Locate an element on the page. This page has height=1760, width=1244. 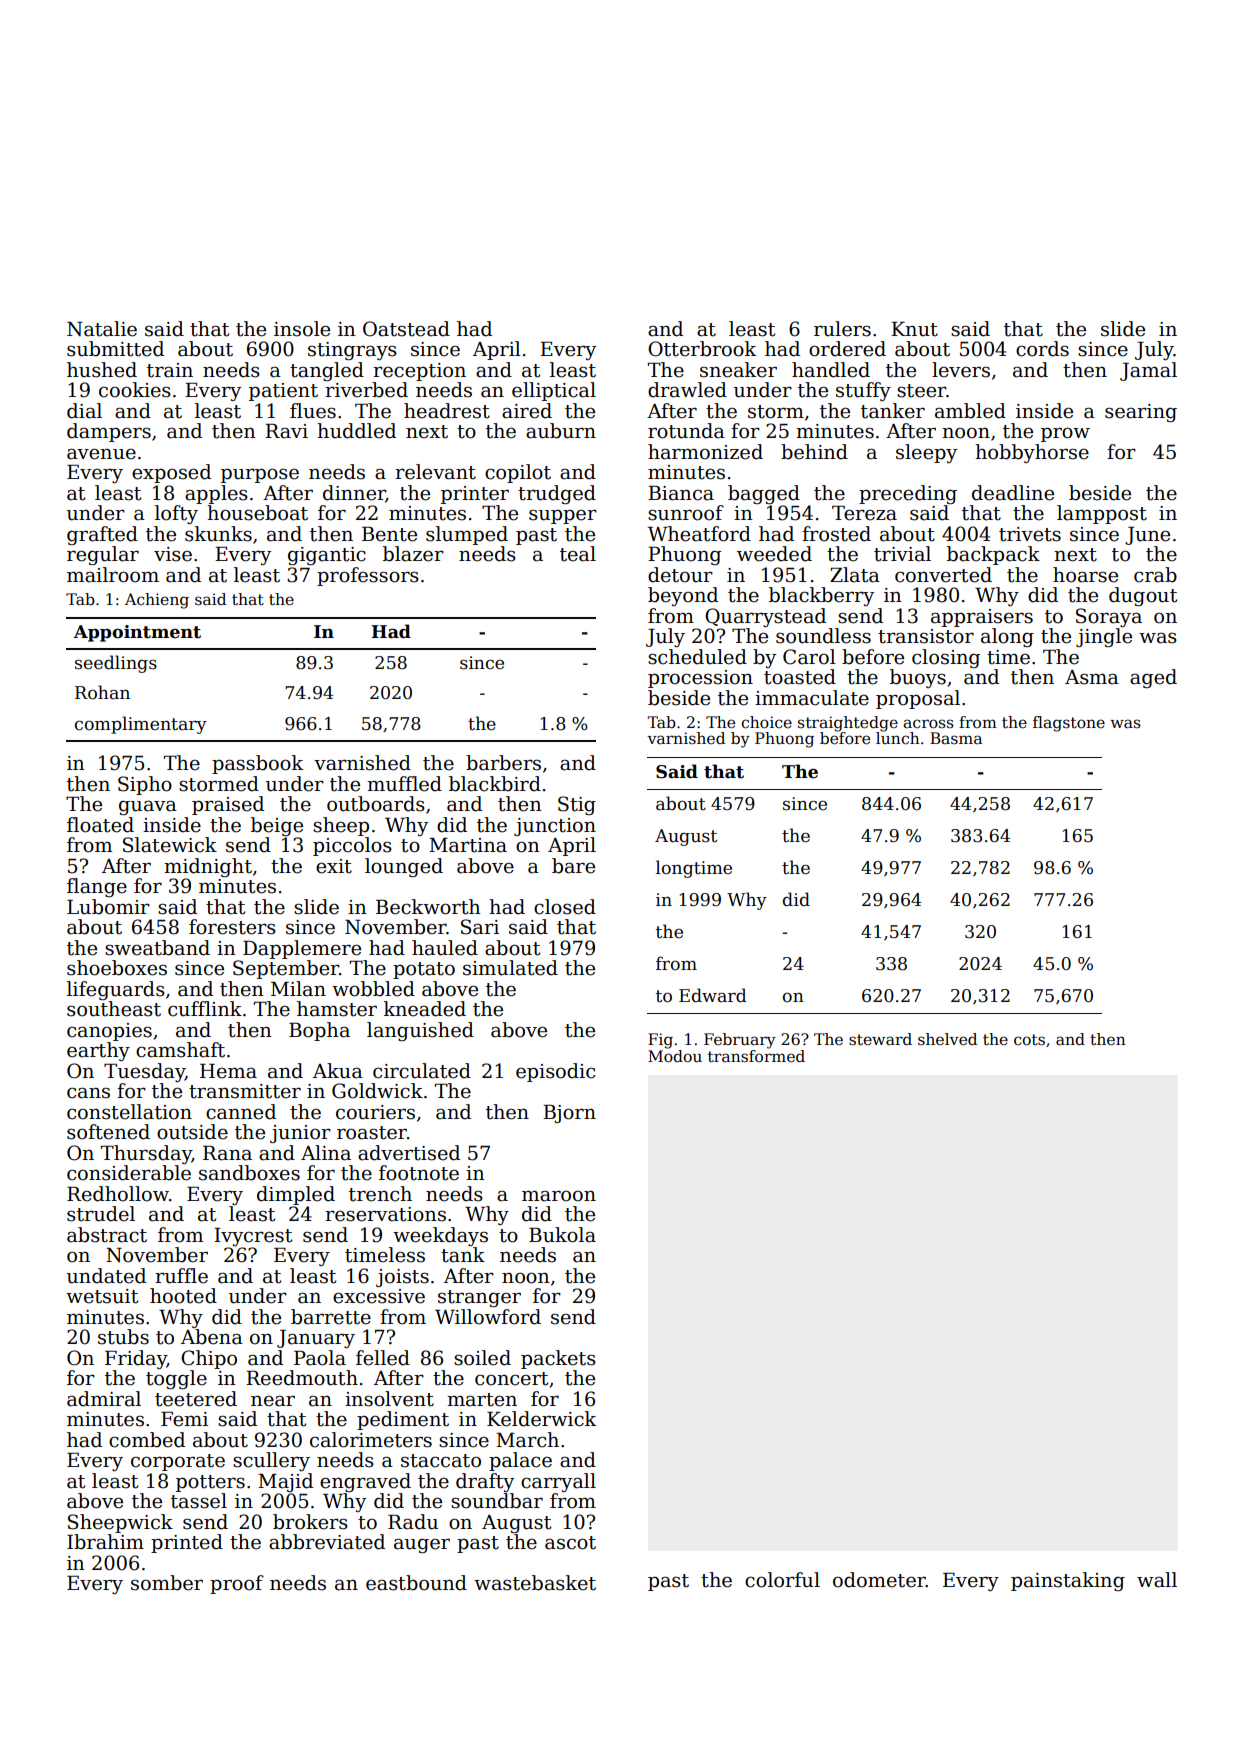
aged is located at coordinates (1153, 678).
